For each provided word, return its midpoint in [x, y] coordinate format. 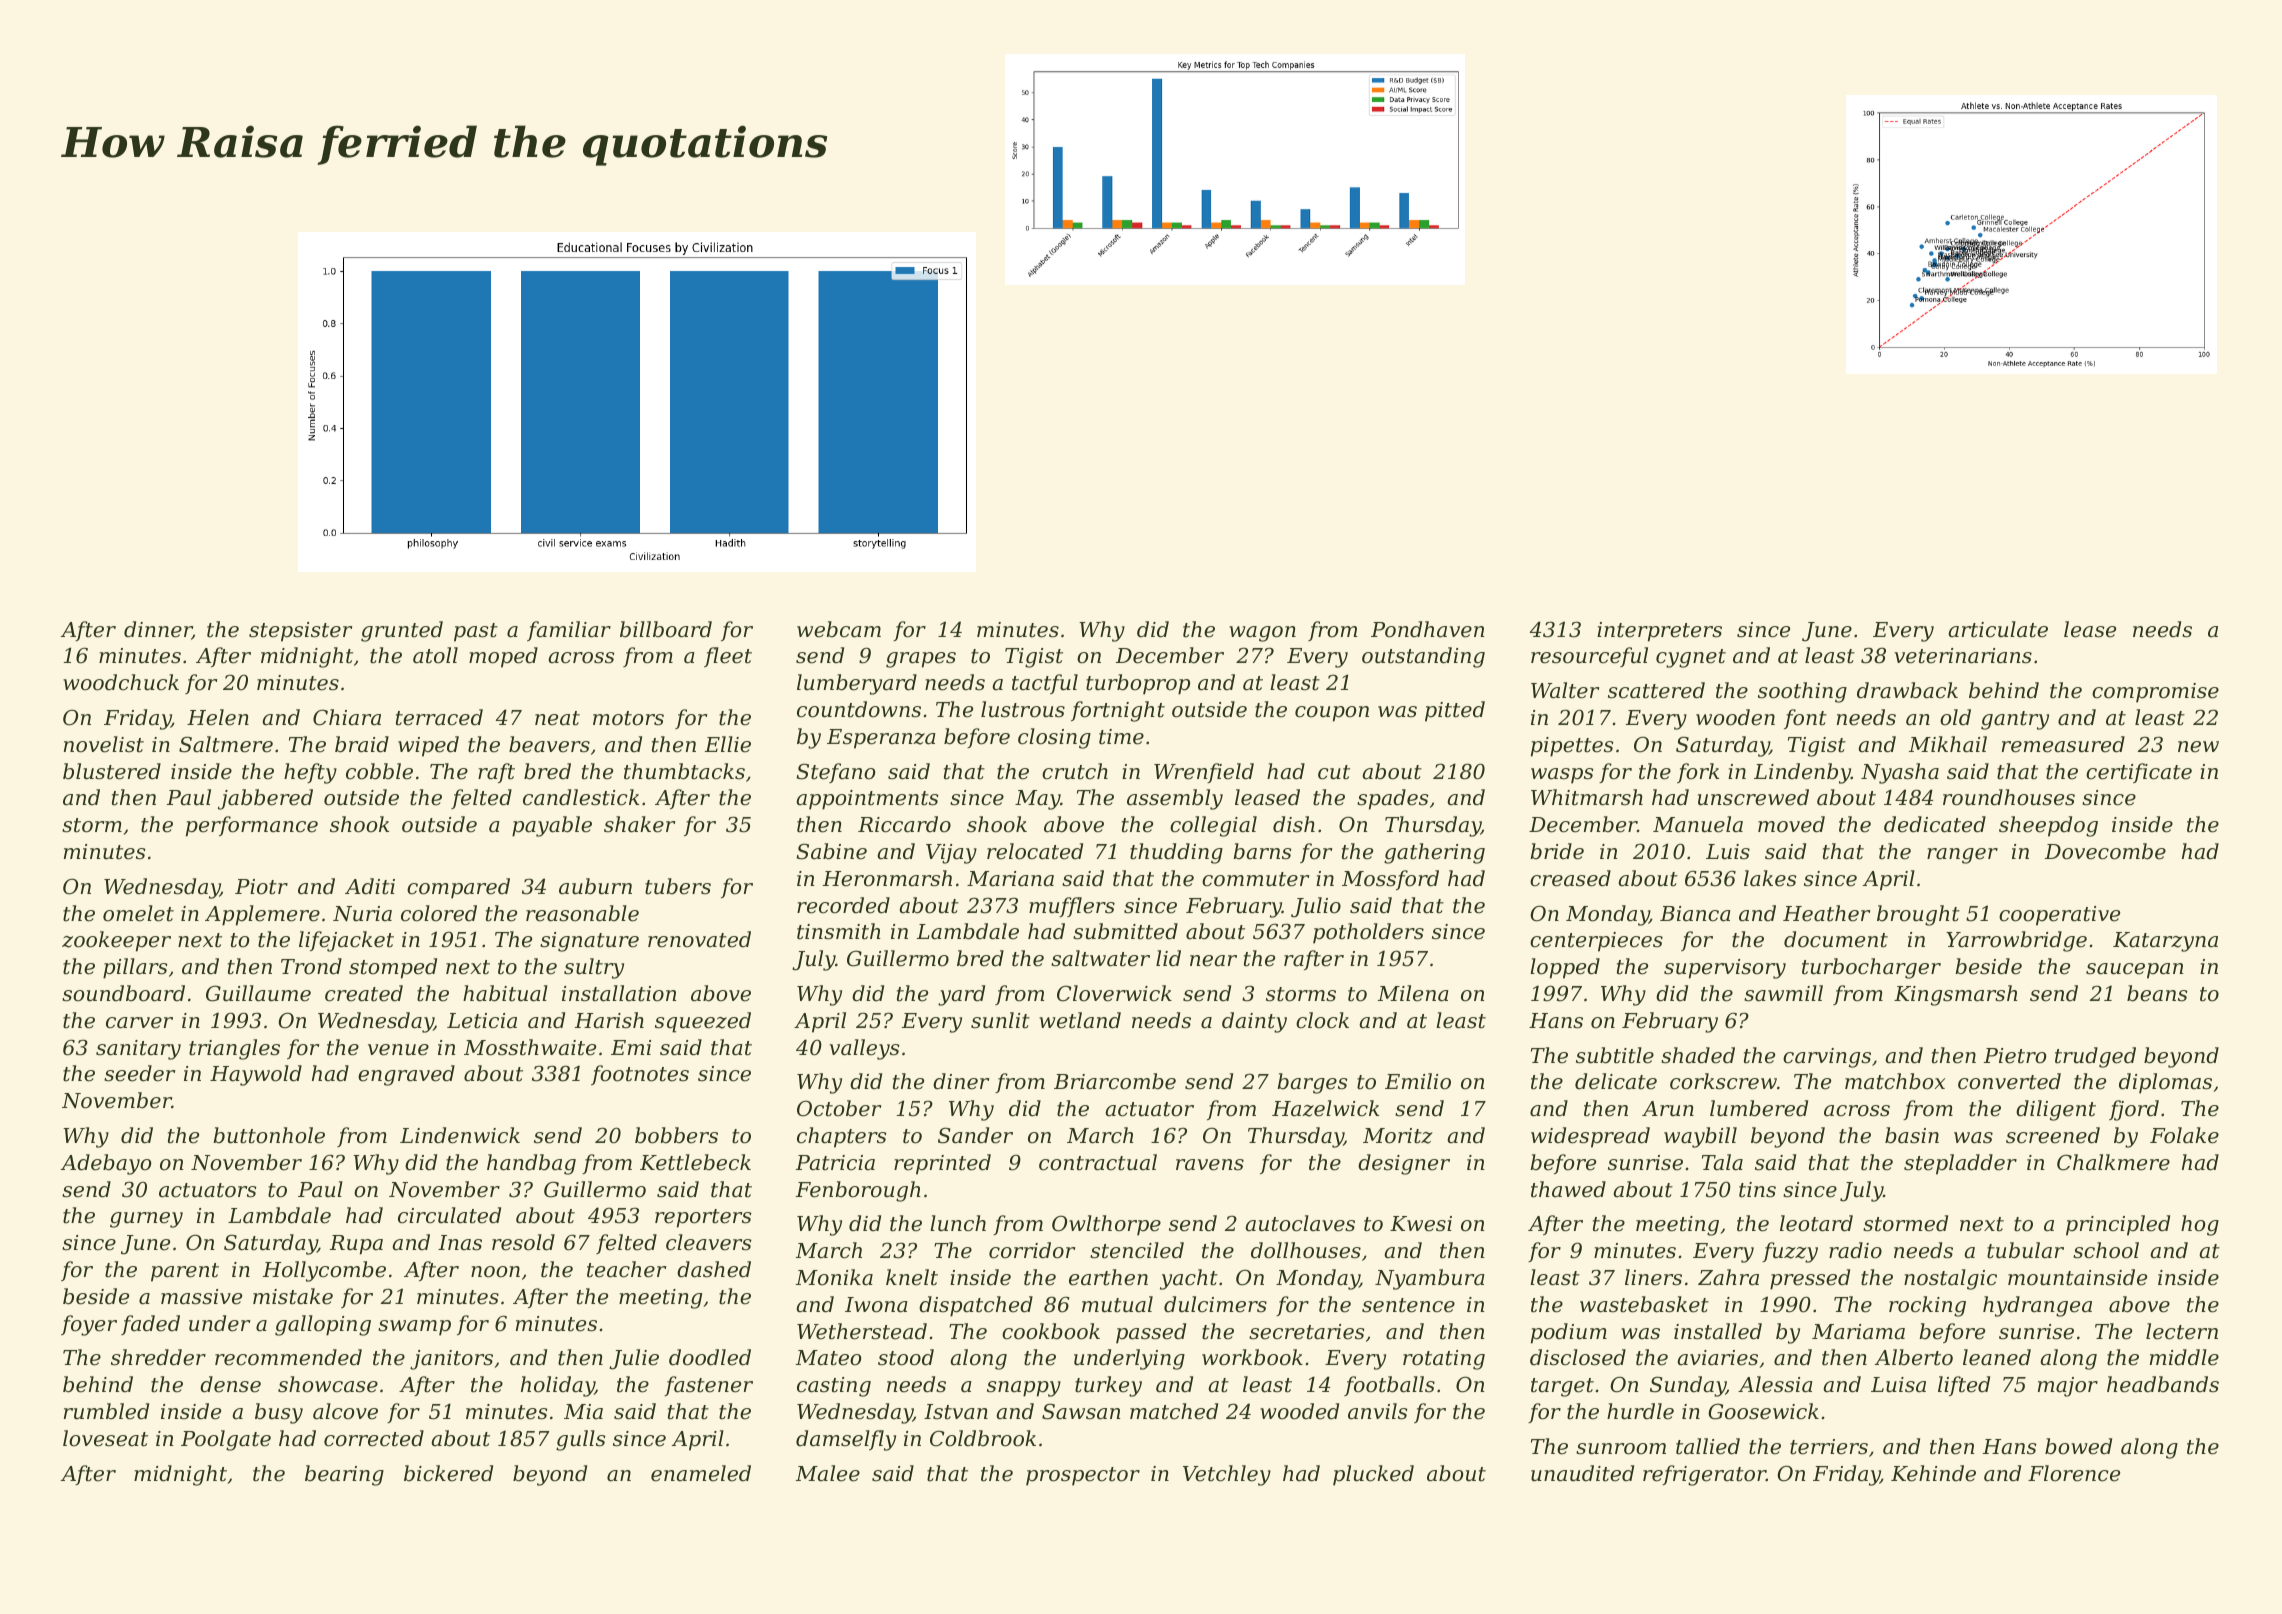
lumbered [1759, 1108]
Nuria [362, 914]
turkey [1108, 1386]
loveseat [105, 1438]
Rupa [356, 1245]
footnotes [640, 1075]
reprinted [942, 1164]
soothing [1802, 692]
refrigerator [1704, 1475]
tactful [1045, 684]
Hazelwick [1325, 1108]
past [476, 632]
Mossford [1390, 880]
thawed [1568, 1189]
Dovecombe [2105, 851]
